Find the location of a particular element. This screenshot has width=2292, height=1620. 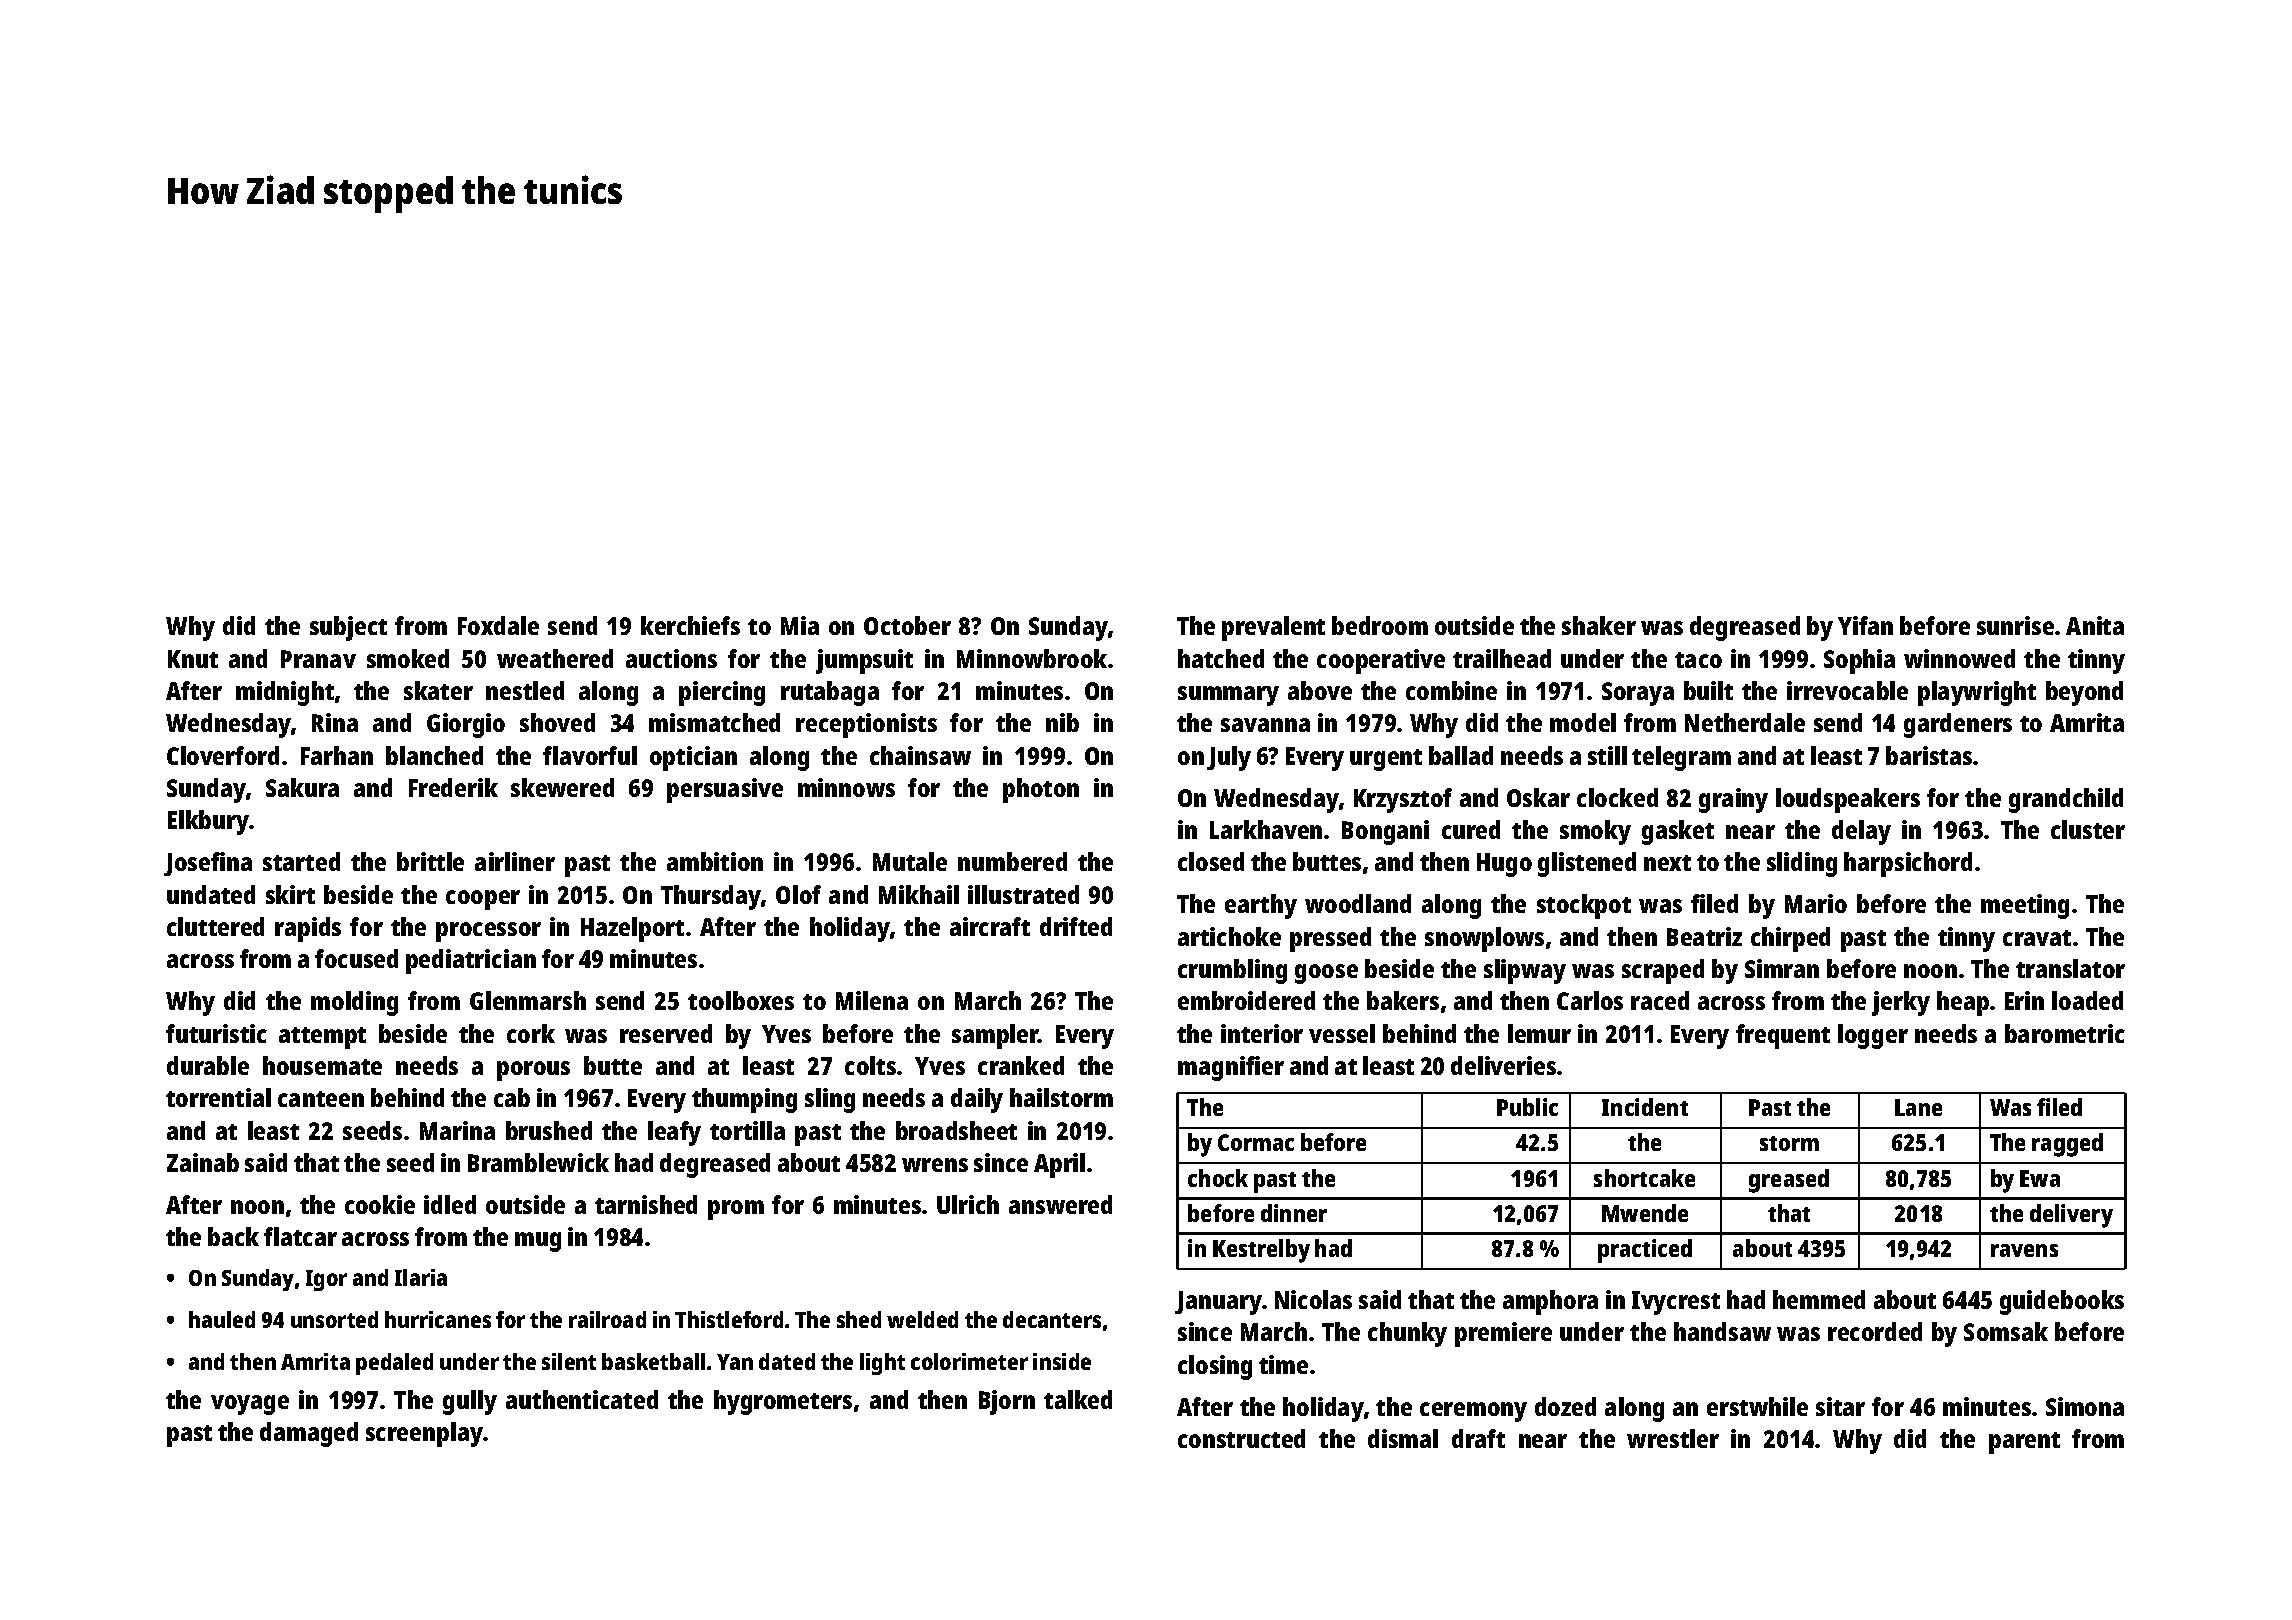

damaged is located at coordinates (309, 1434).
